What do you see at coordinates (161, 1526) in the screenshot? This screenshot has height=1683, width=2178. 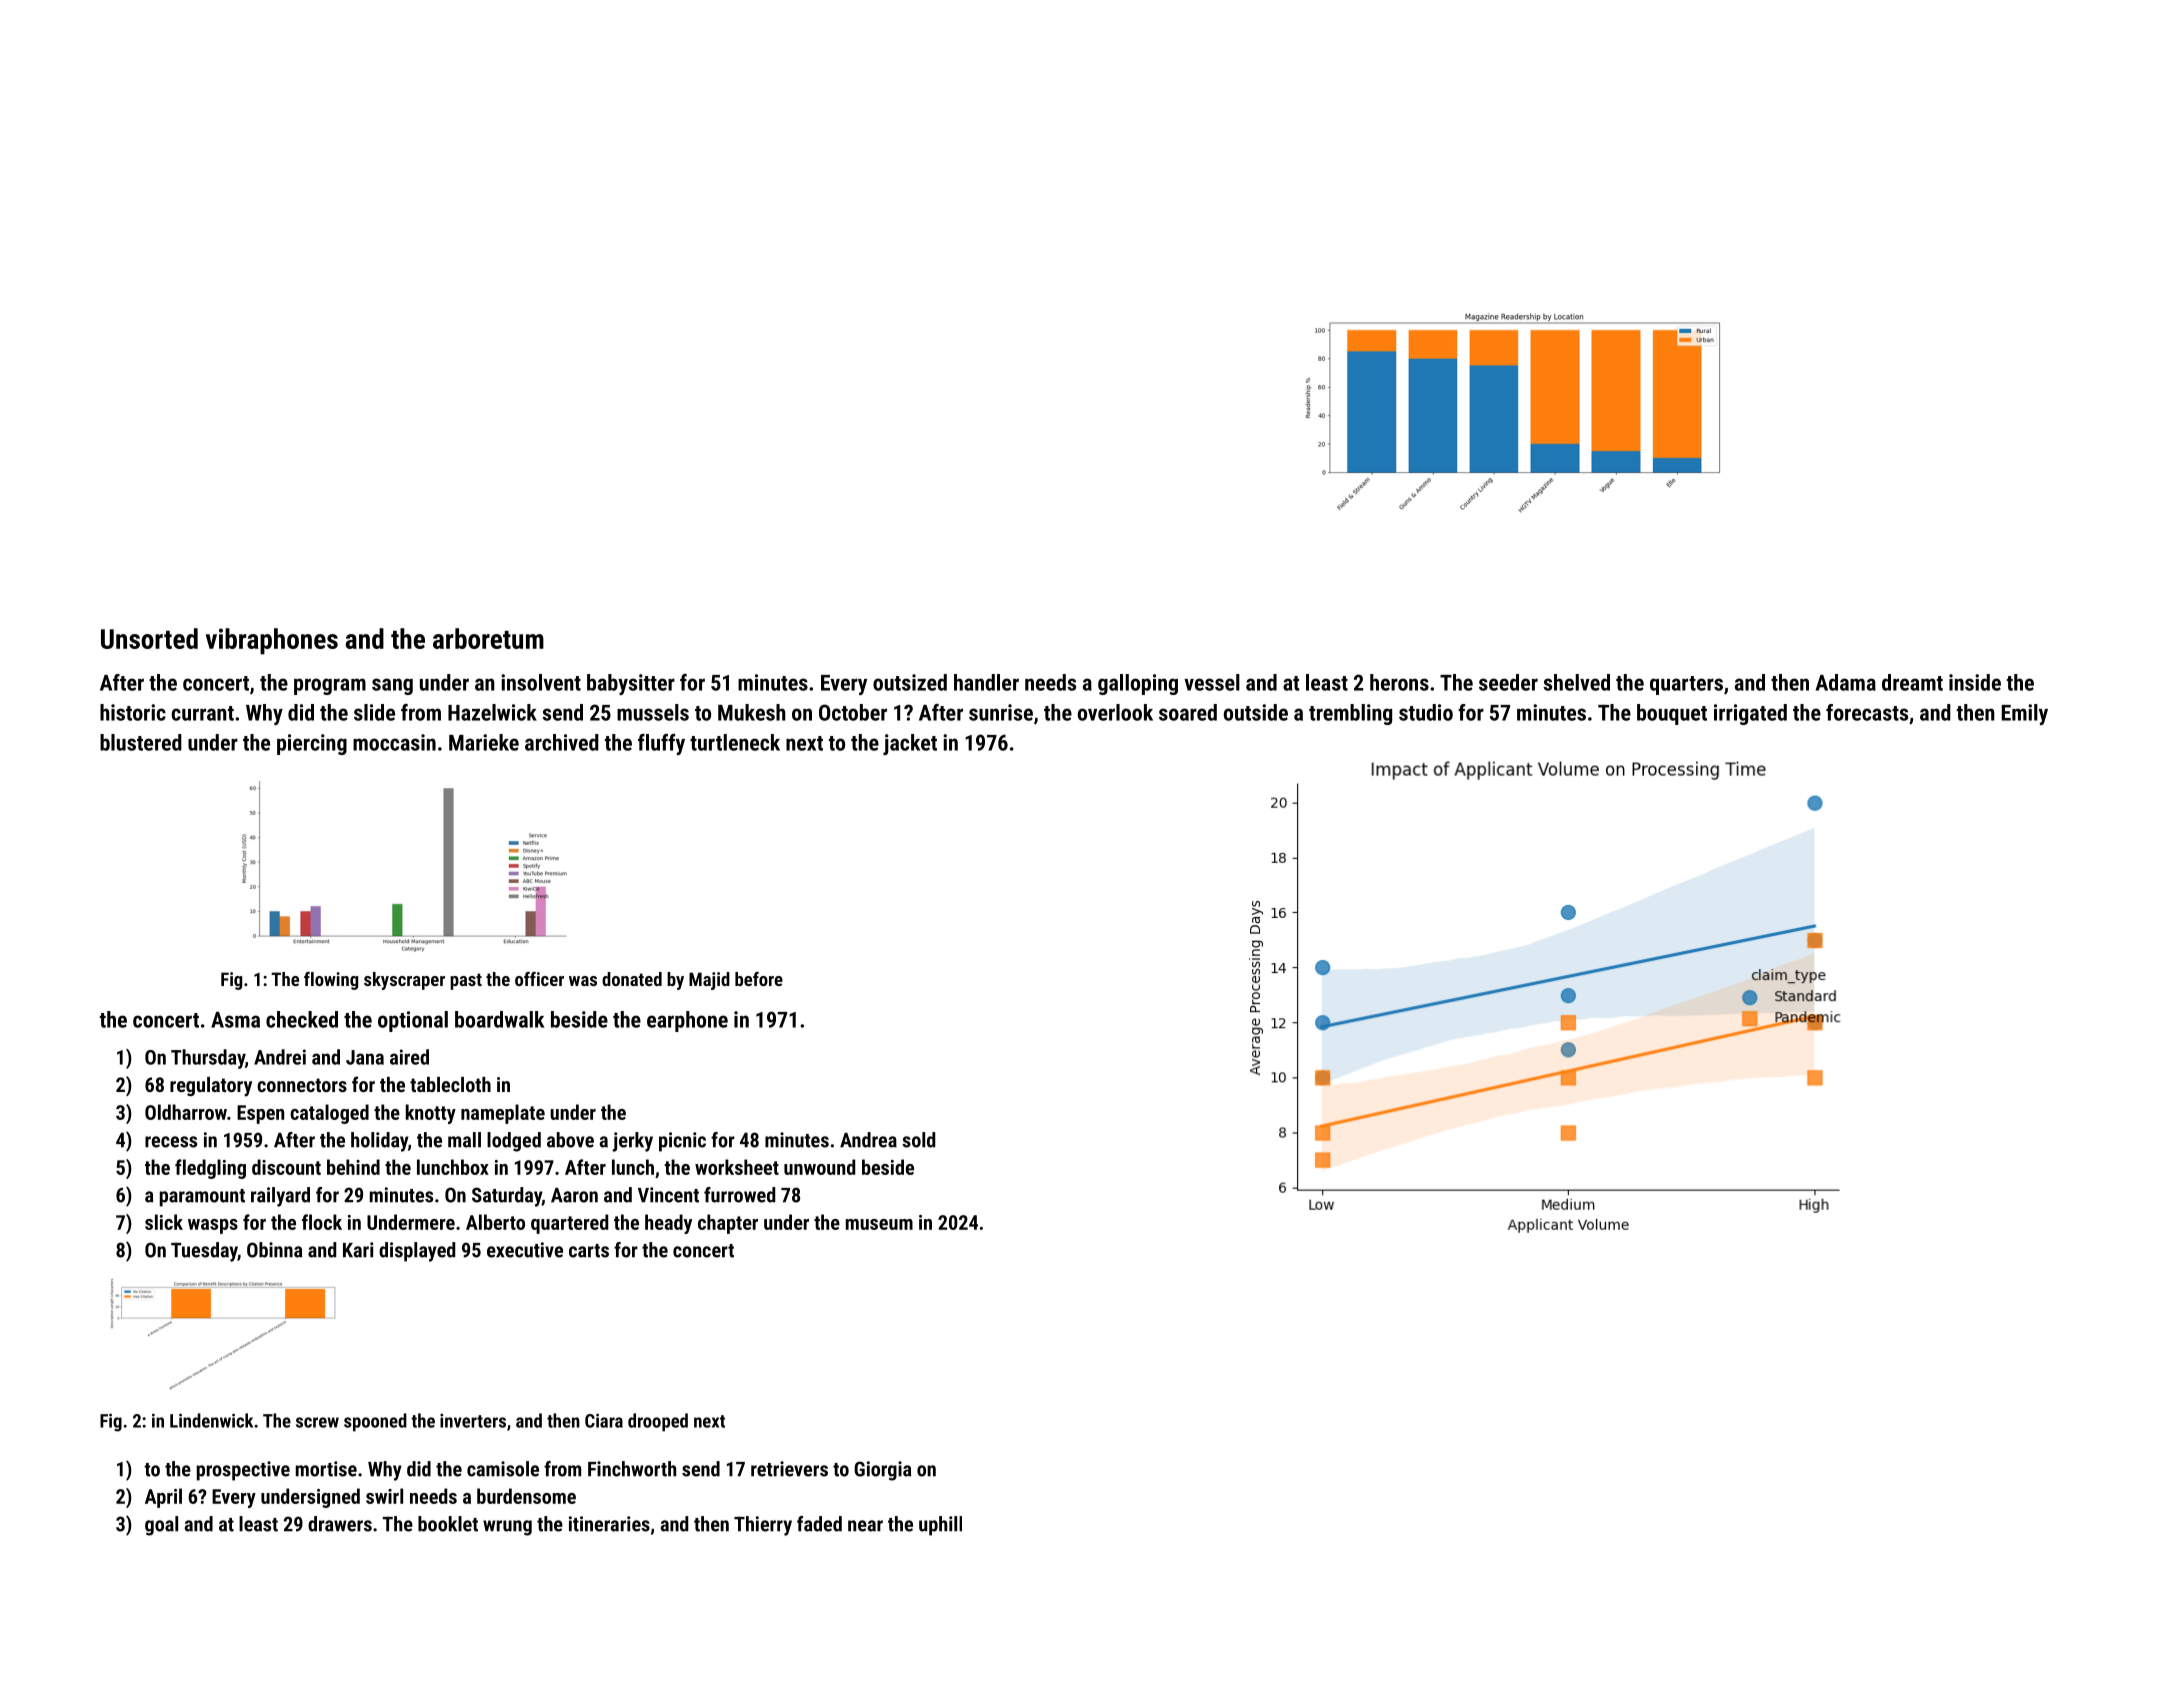 I see `goal` at bounding box center [161, 1526].
